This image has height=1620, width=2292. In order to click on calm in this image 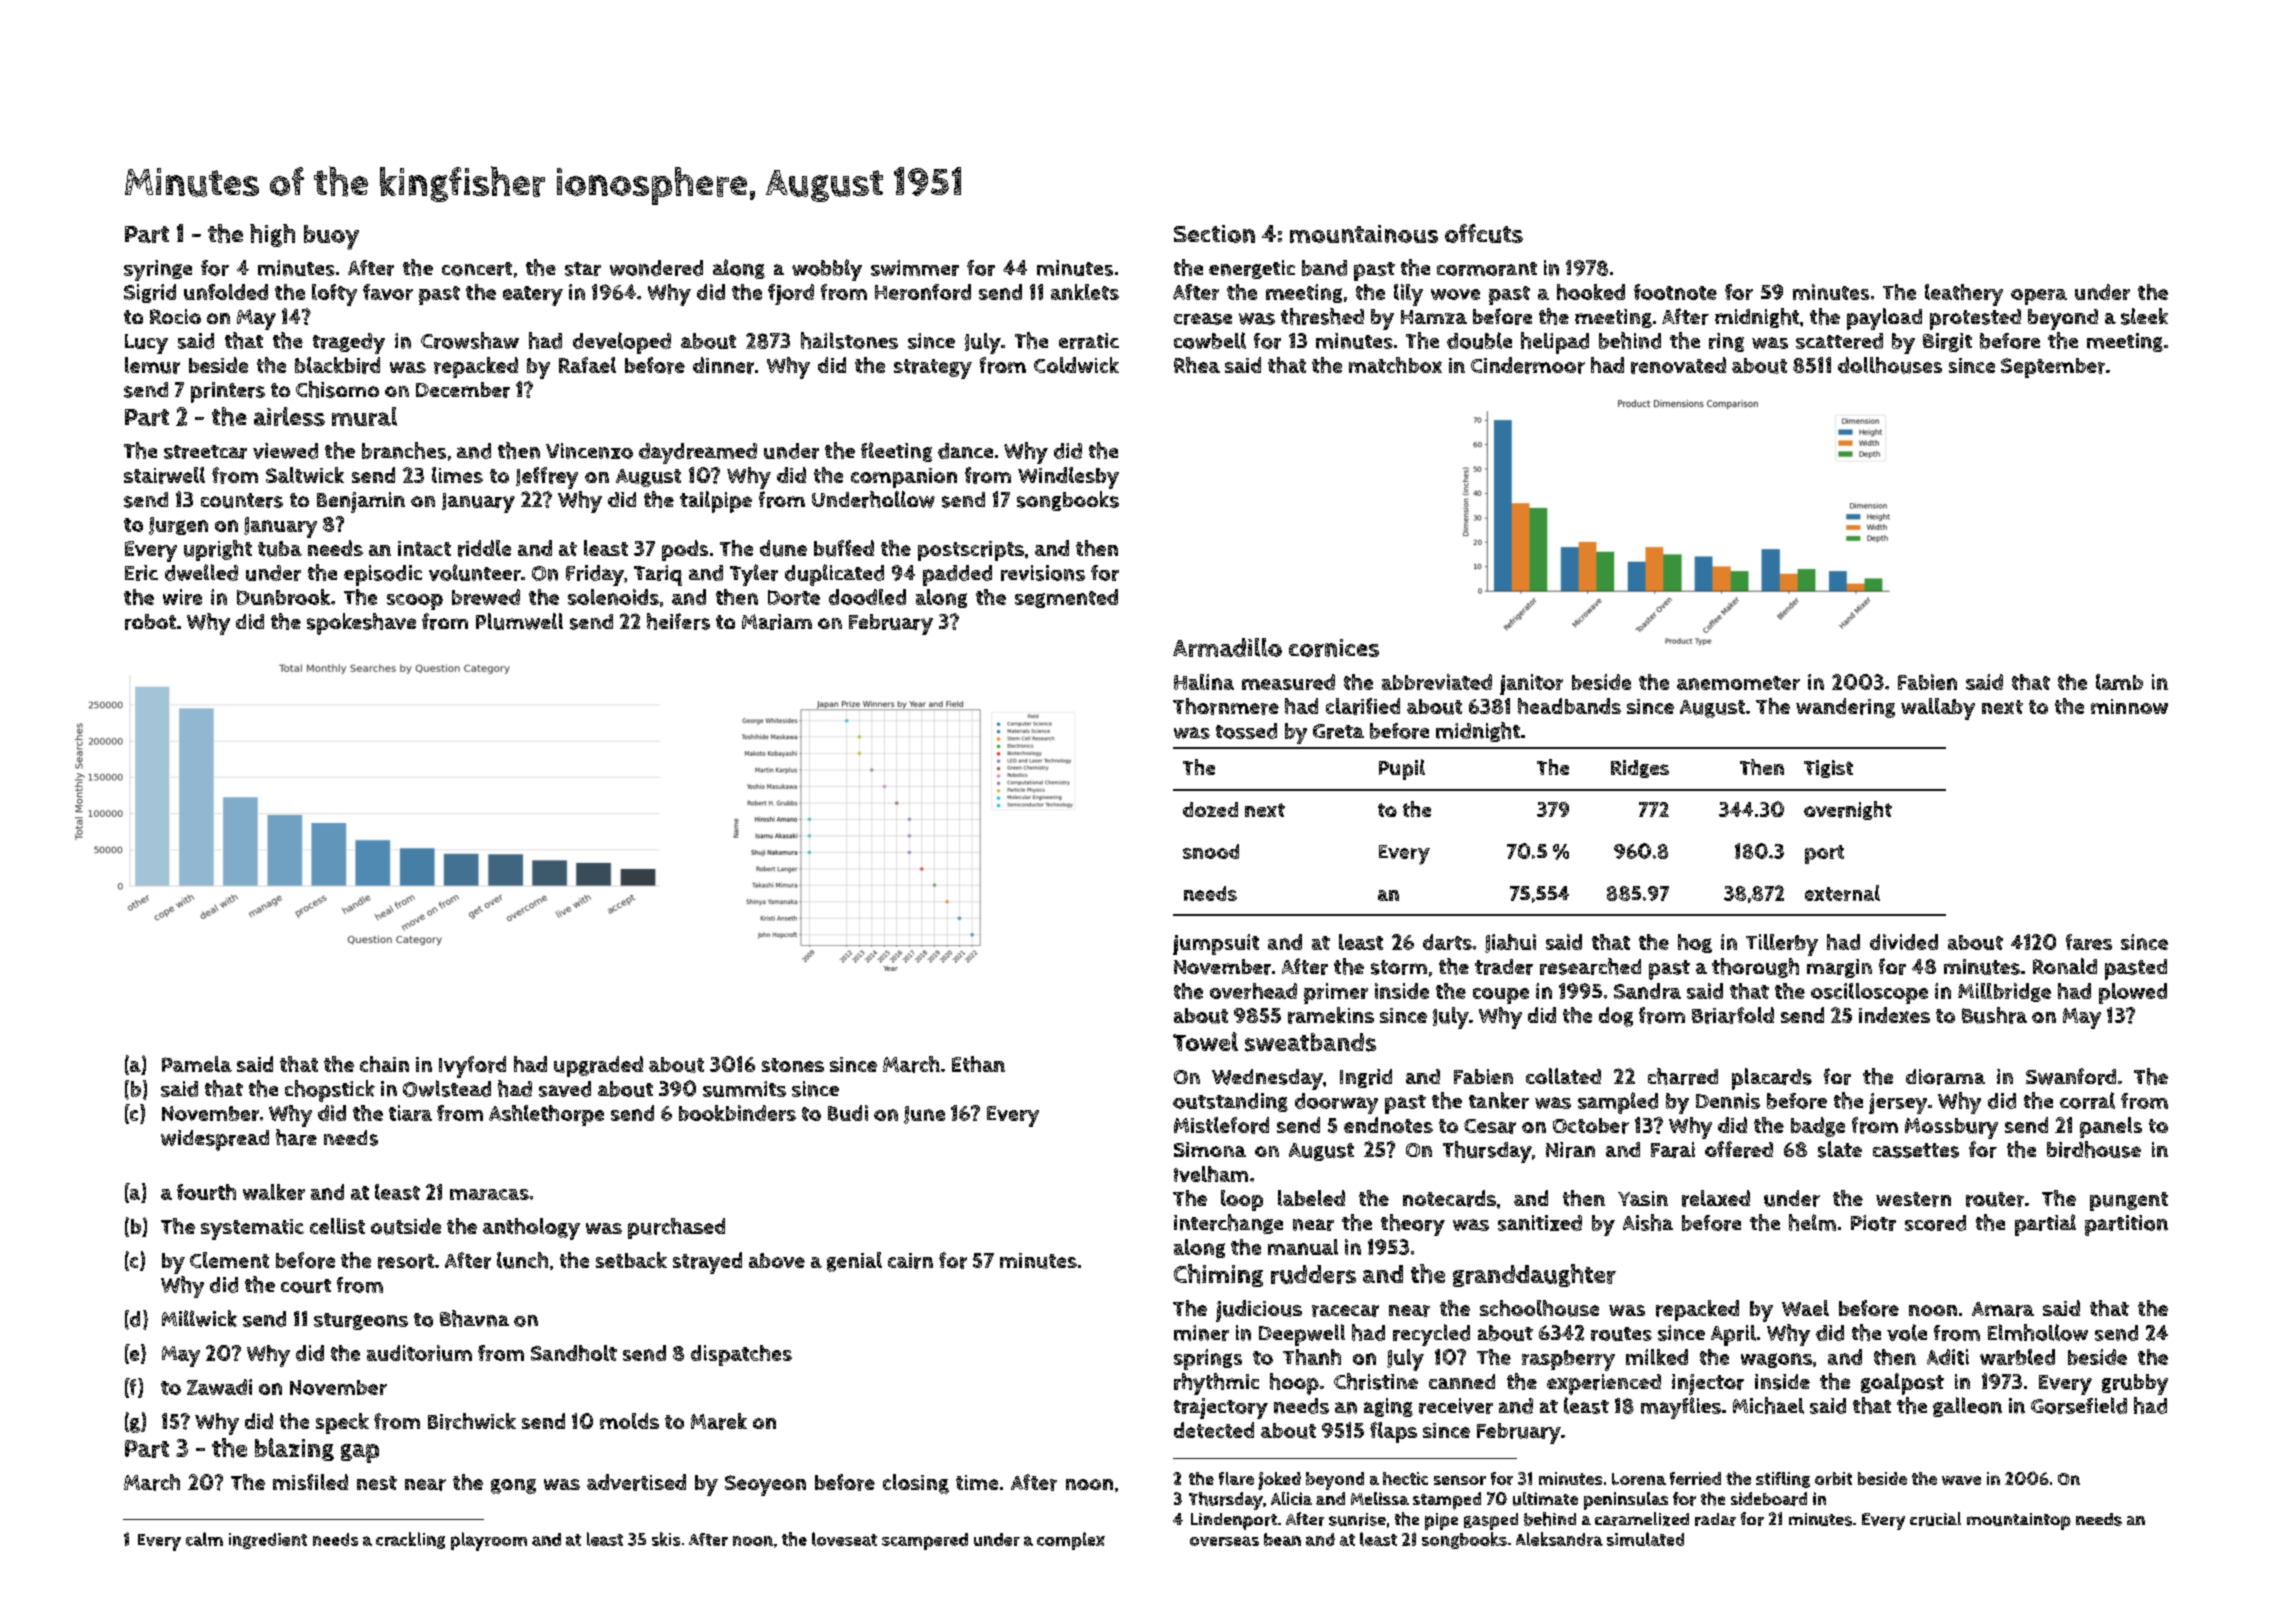, I will do `click(204, 1539)`.
